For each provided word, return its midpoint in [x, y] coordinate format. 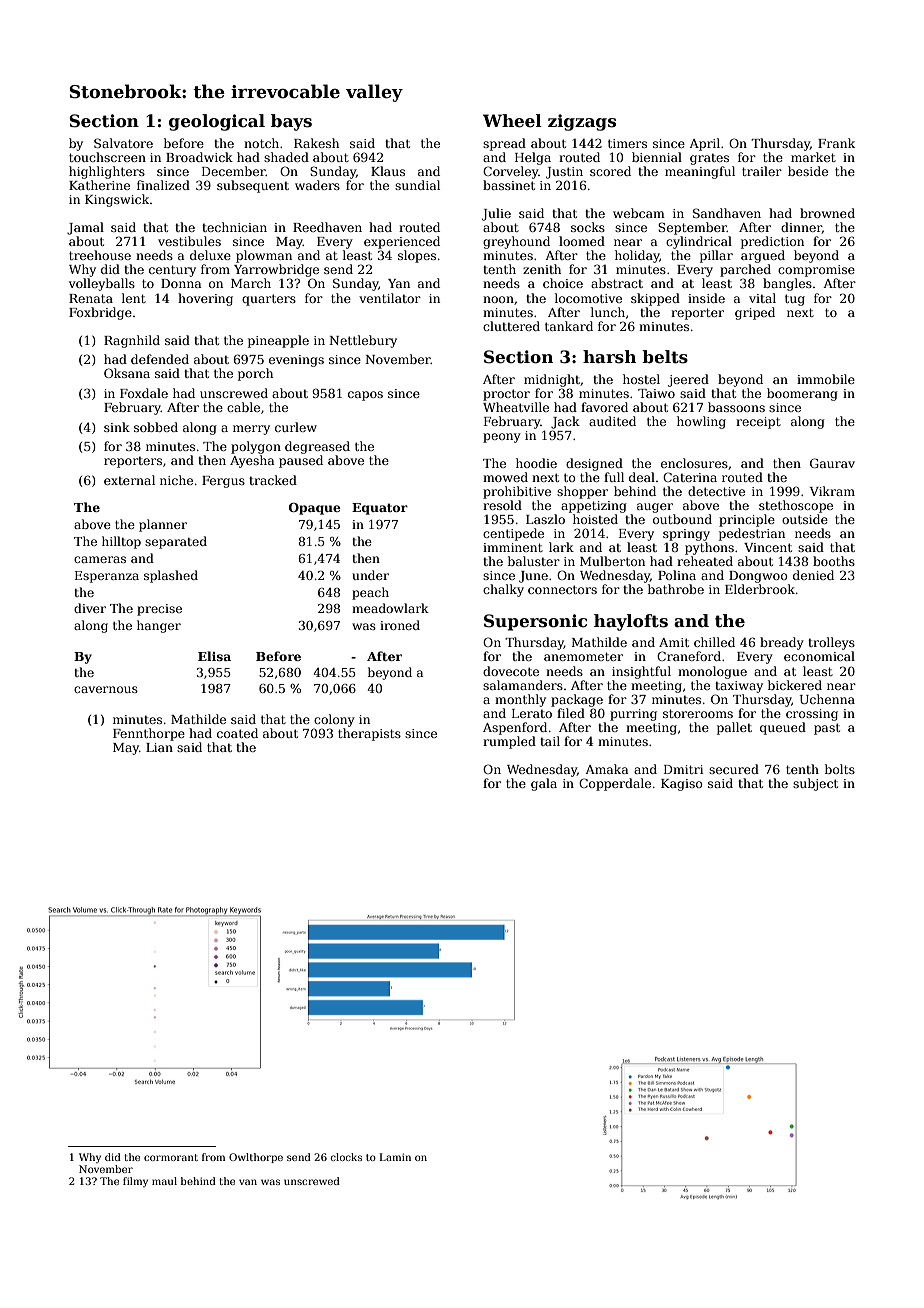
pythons [709, 548]
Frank [836, 143]
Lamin [395, 1157]
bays [291, 122]
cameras [100, 559]
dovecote [511, 671]
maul [164, 1181]
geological [217, 122]
